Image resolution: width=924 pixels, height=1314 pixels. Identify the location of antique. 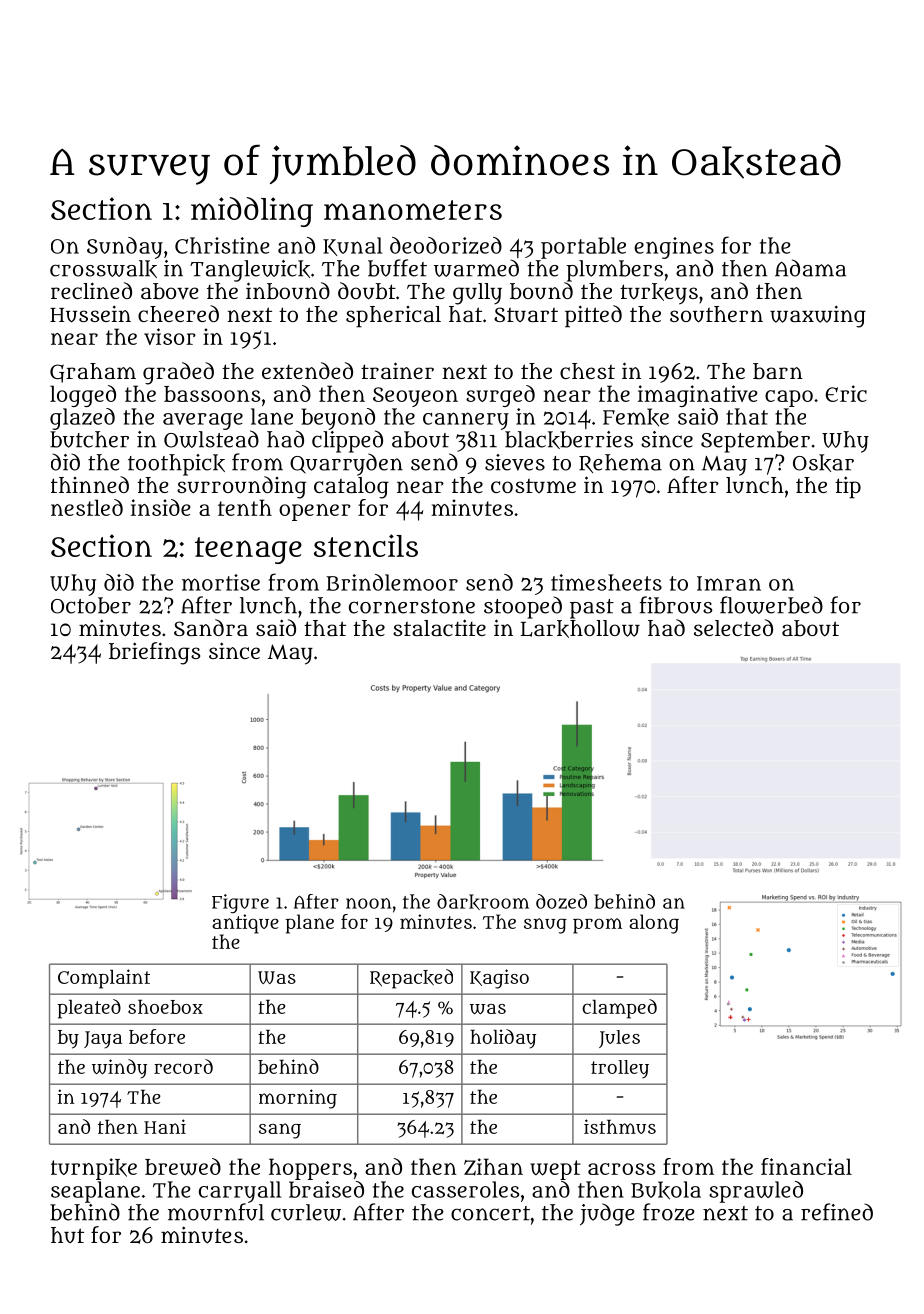
(245, 924).
